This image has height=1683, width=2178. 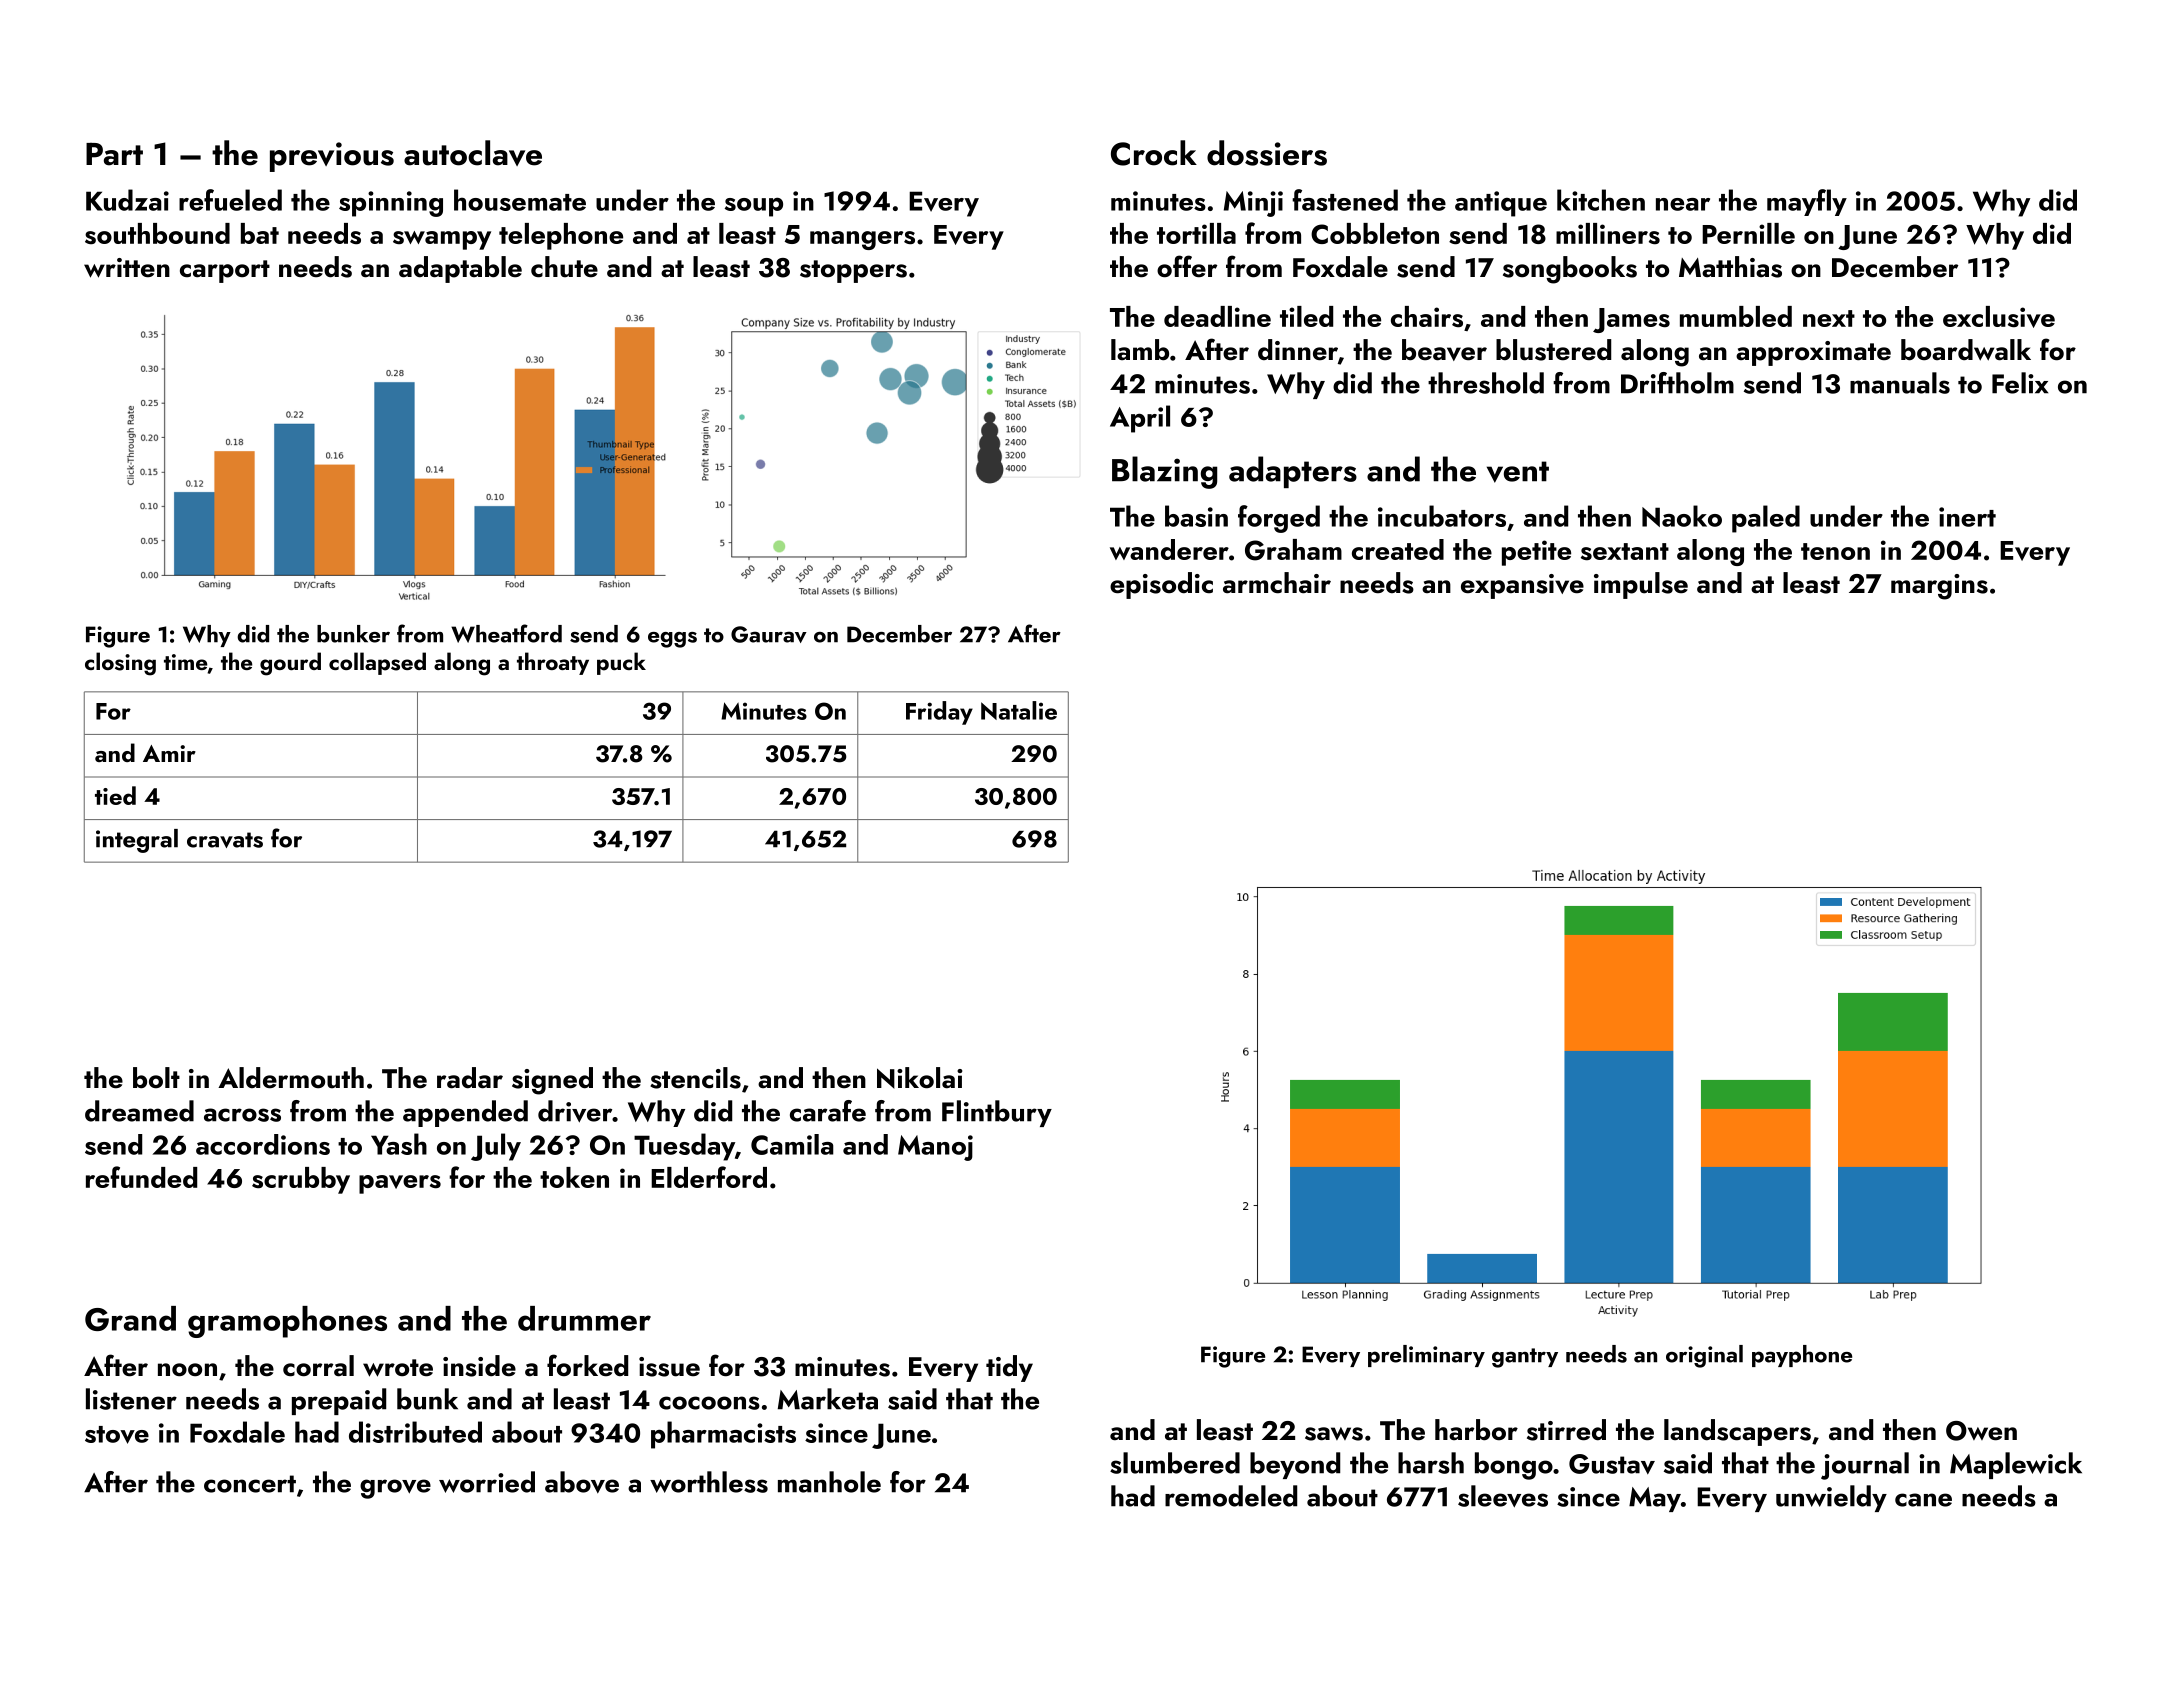 I want to click on autoclave, so click(x=473, y=153).
